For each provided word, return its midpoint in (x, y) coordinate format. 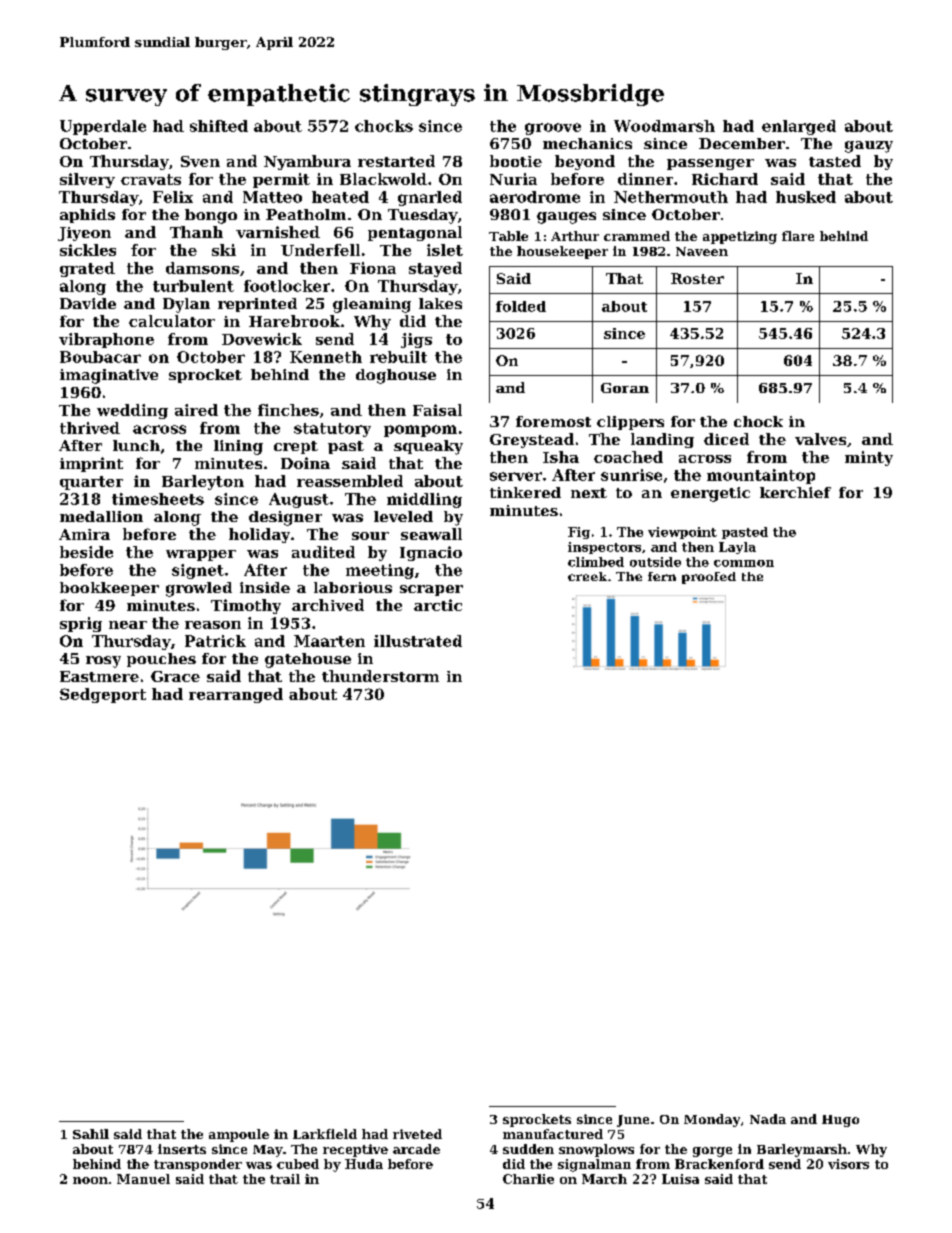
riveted (417, 1134)
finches (288, 410)
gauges (566, 218)
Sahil (91, 1134)
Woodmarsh (664, 126)
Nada (768, 1119)
